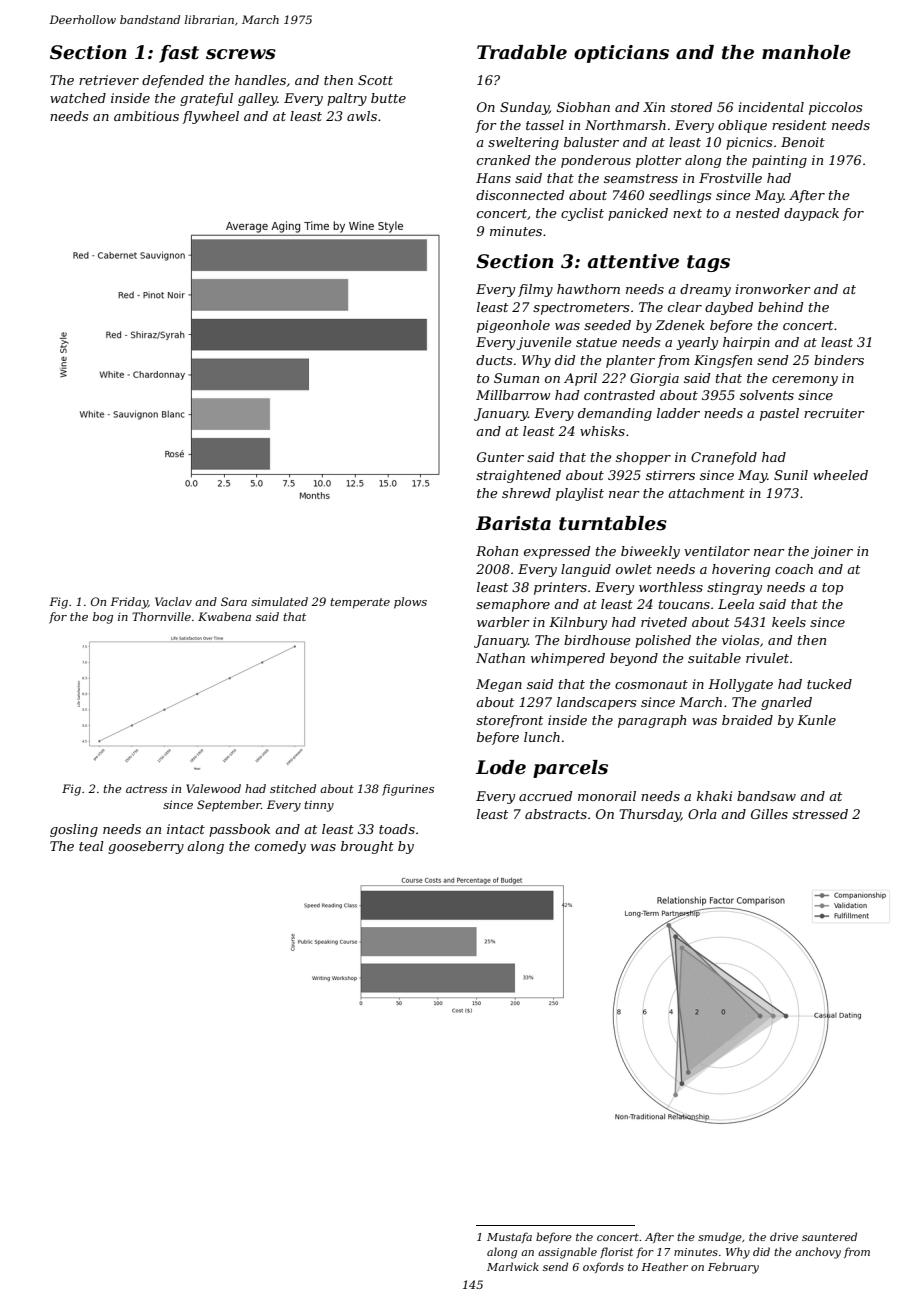 Image resolution: width=924 pixels, height=1308 pixels. What do you see at coordinates (210, 117) in the document?
I see `flywheel` at bounding box center [210, 117].
